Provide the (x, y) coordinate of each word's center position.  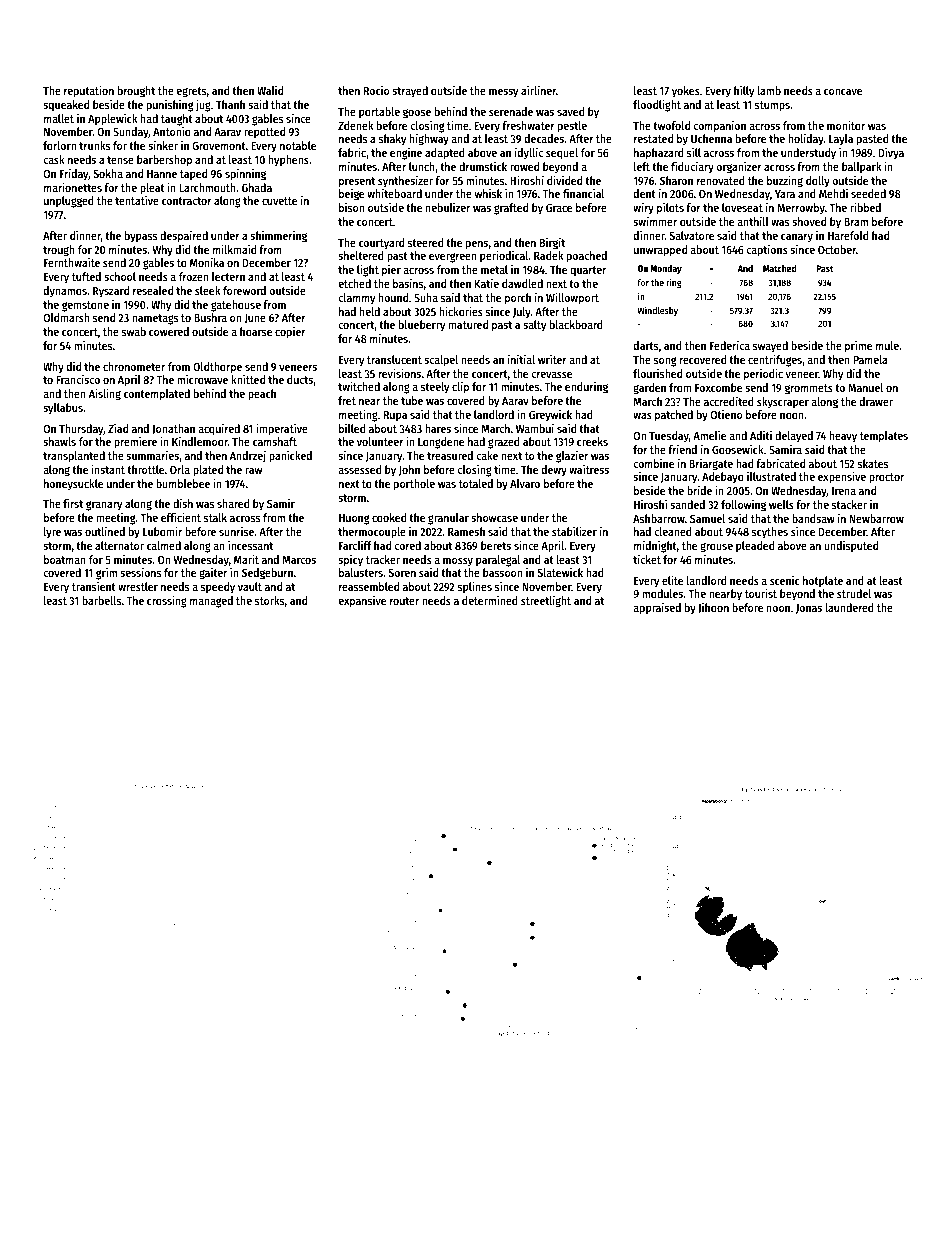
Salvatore (692, 235)
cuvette (279, 201)
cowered (169, 331)
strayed (410, 92)
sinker (163, 145)
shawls (59, 441)
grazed (504, 443)
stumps (772, 106)
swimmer (655, 221)
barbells (101, 600)
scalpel (441, 361)
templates (884, 437)
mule (887, 345)
